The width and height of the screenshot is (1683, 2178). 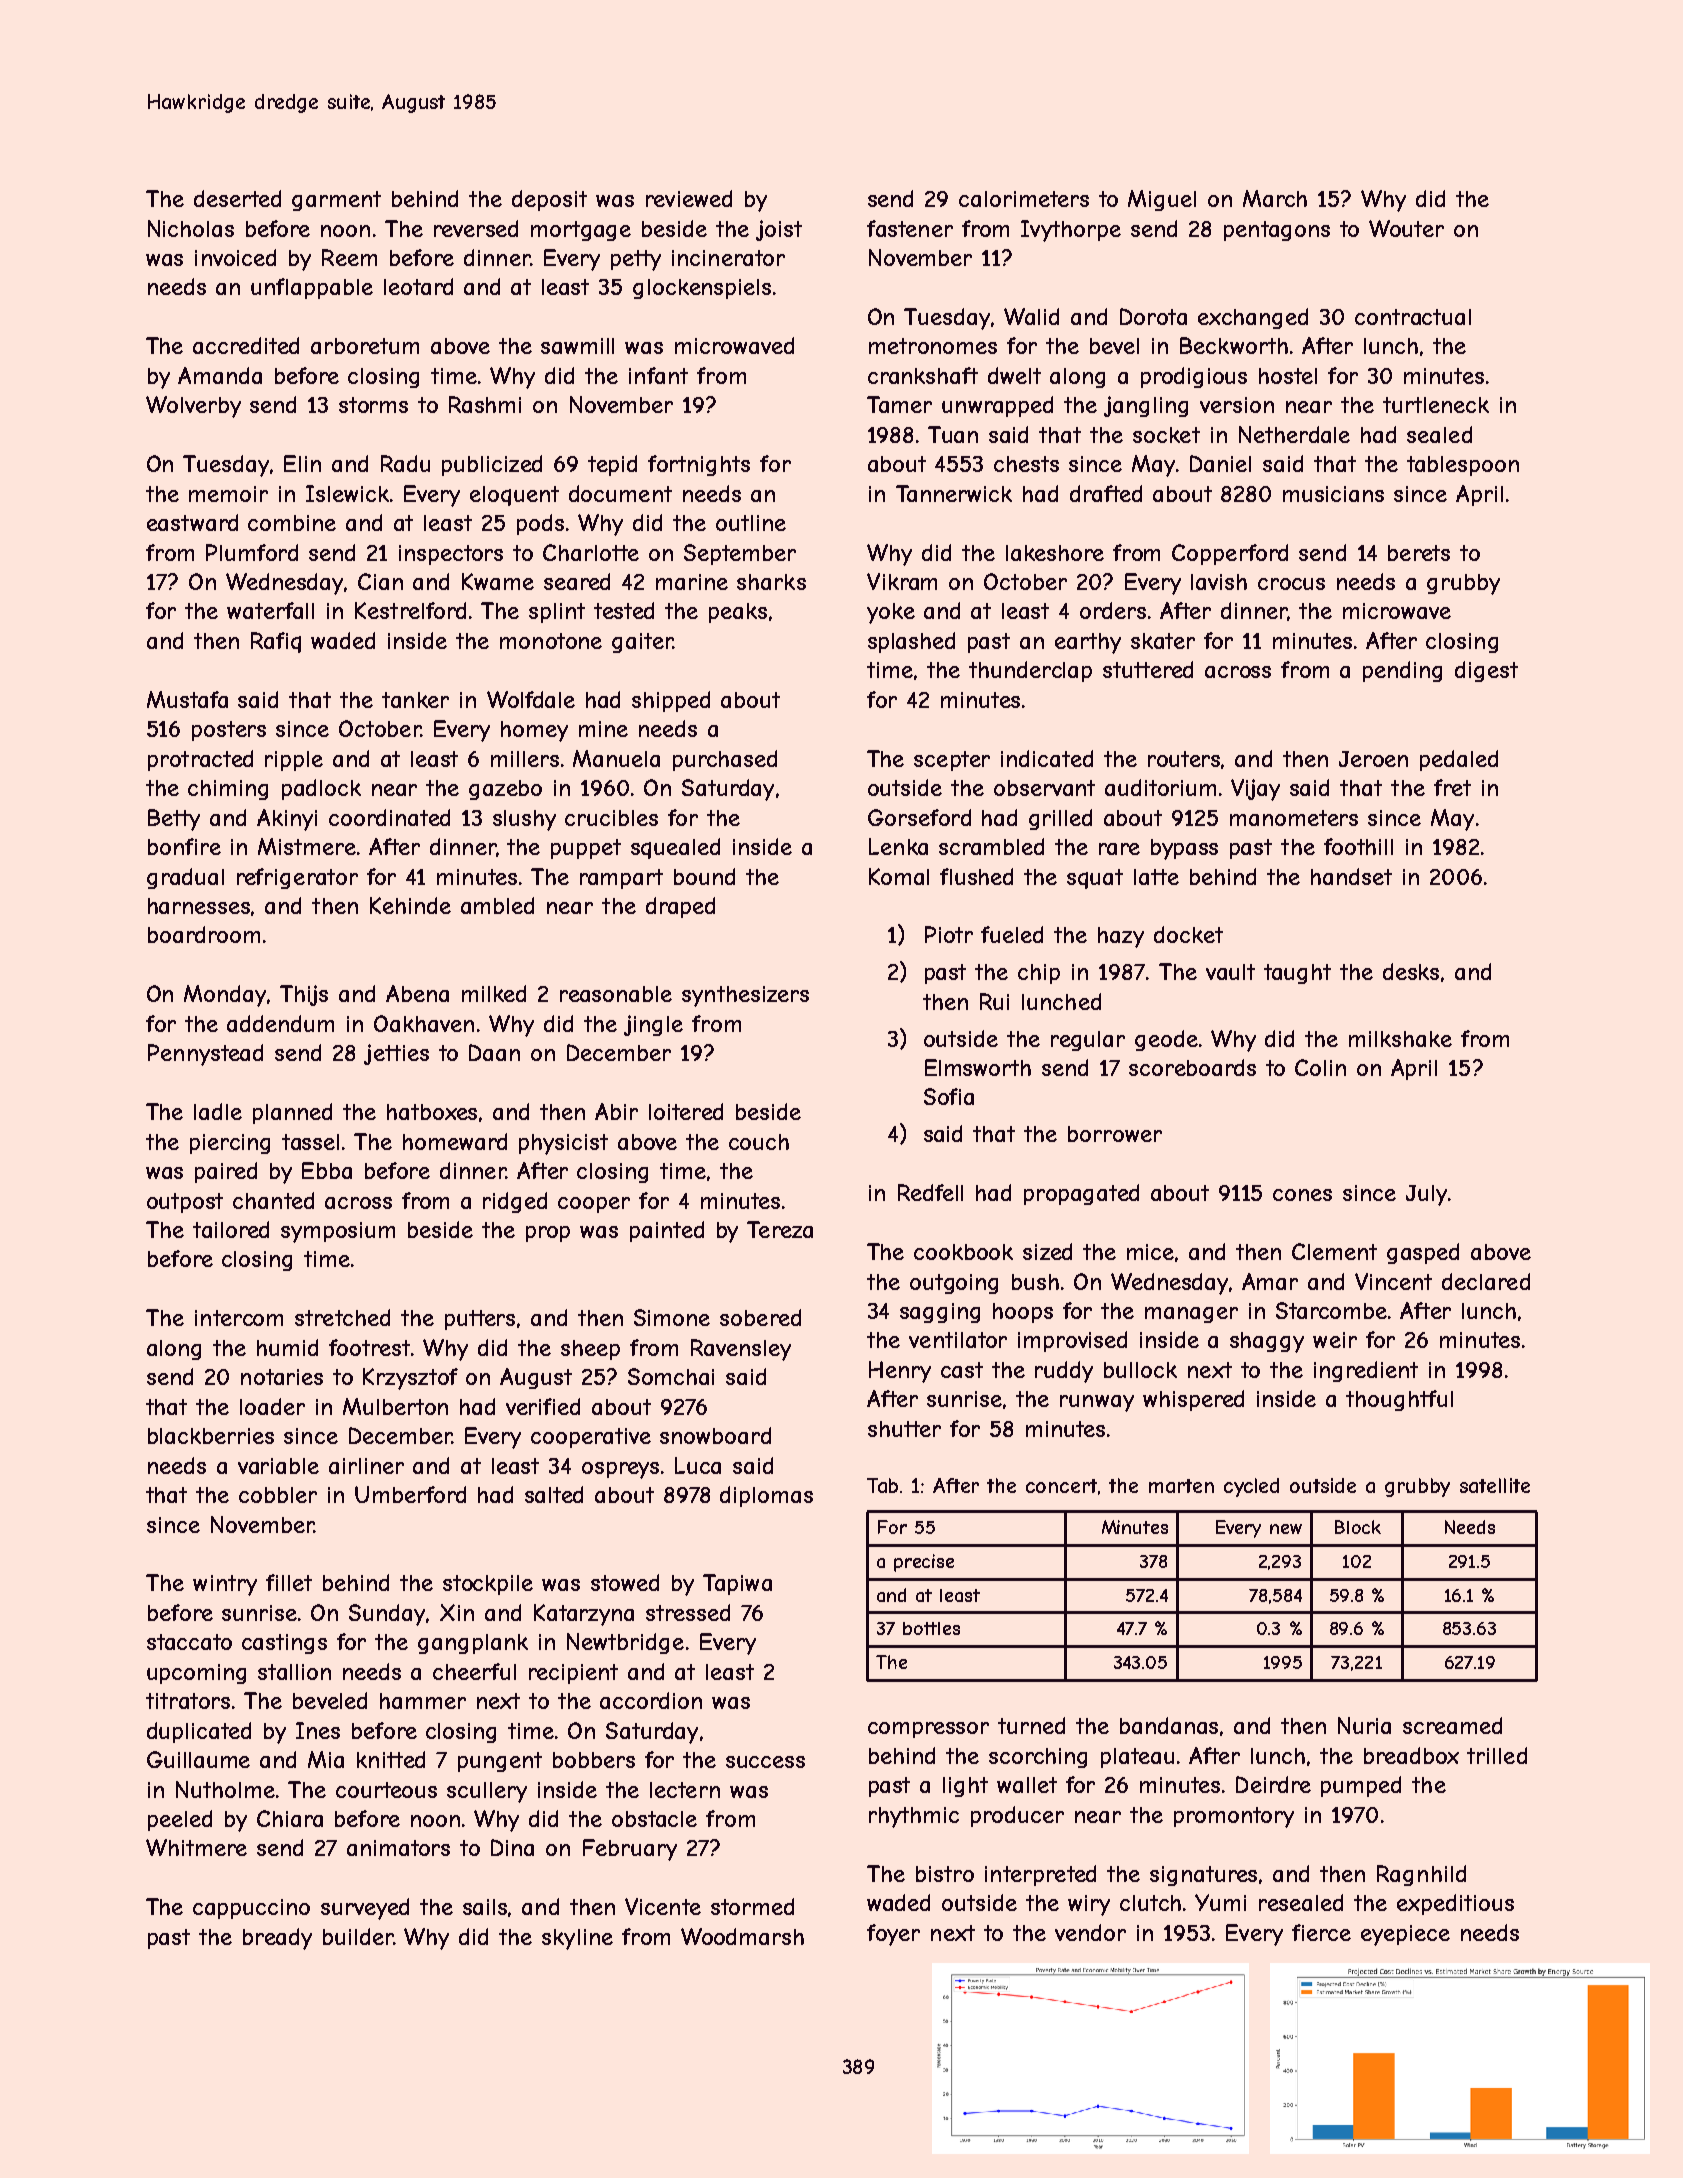 I want to click on Sofia, so click(x=949, y=1096).
